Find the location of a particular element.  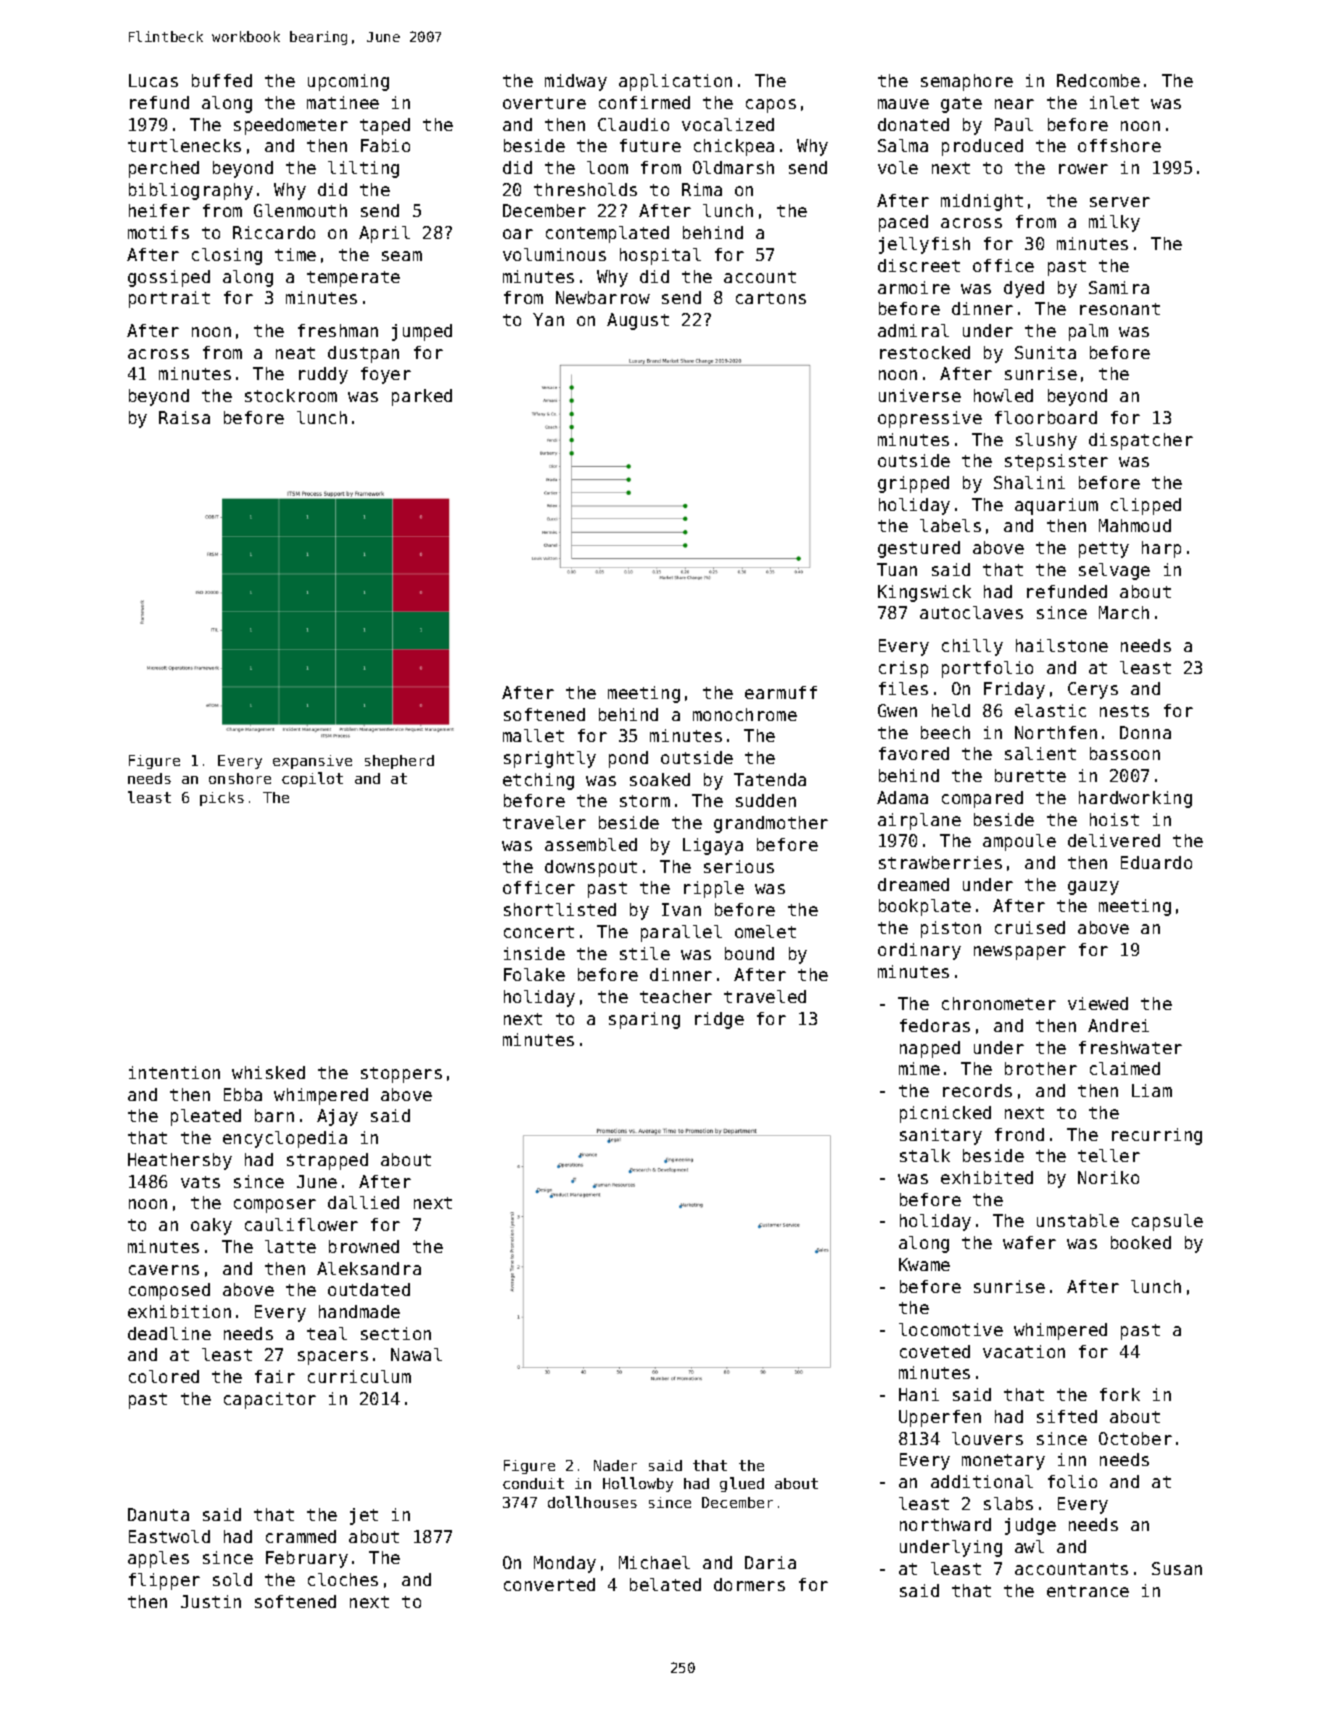

stockroom is located at coordinates (291, 395).
